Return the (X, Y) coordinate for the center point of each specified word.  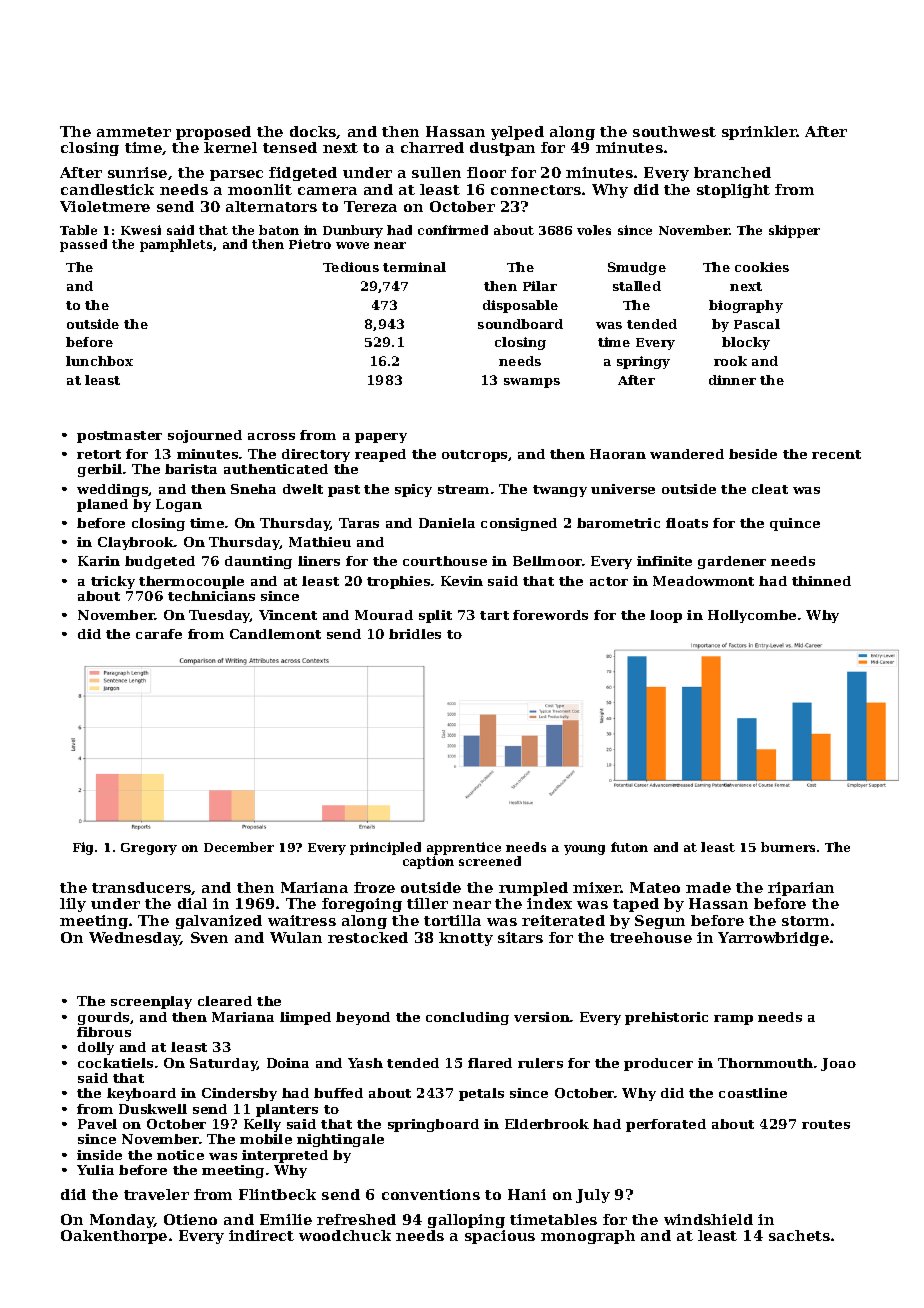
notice (180, 1155)
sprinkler (759, 133)
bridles (415, 634)
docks (313, 132)
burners (788, 847)
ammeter (134, 132)
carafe (159, 634)
